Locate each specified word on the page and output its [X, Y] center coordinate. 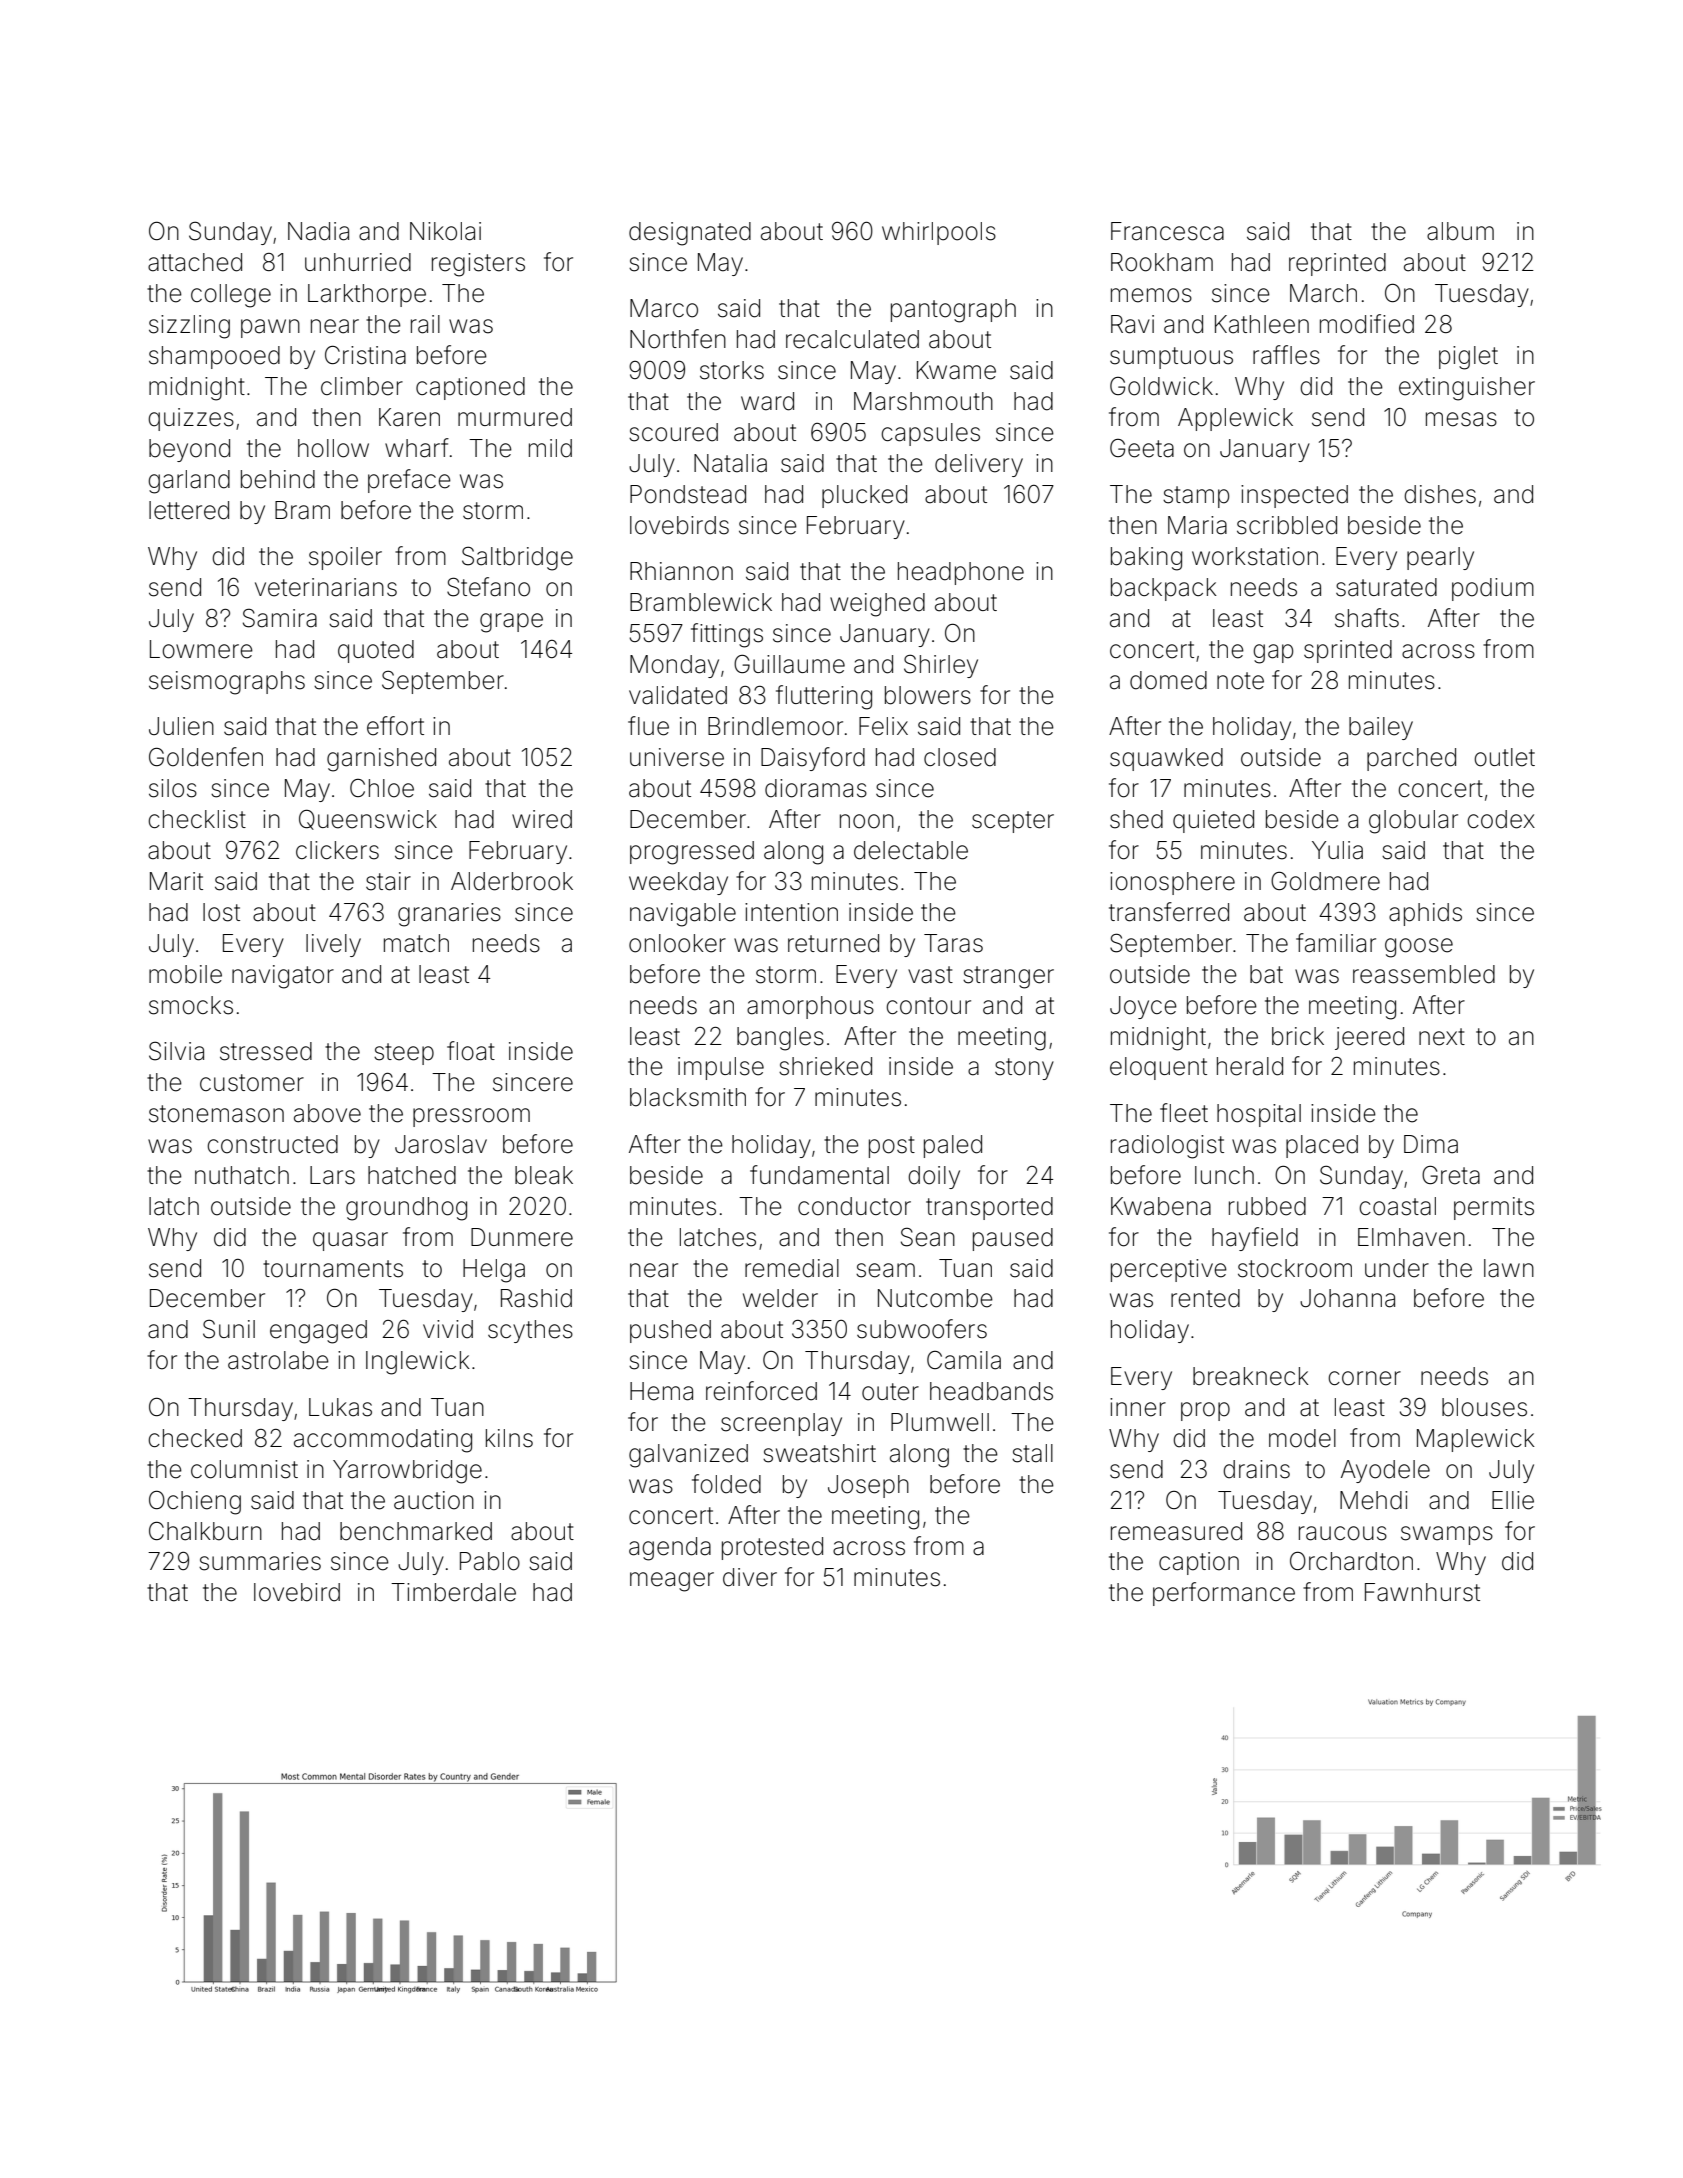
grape [511, 623]
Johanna [1347, 1298]
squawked [1166, 759]
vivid [448, 1329]
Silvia [176, 1051]
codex [1501, 819]
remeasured [1176, 1531]
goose [1419, 948]
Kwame [956, 370]
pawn [270, 328]
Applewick [1235, 419]
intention [791, 912]
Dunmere [522, 1237]
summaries [260, 1561]
